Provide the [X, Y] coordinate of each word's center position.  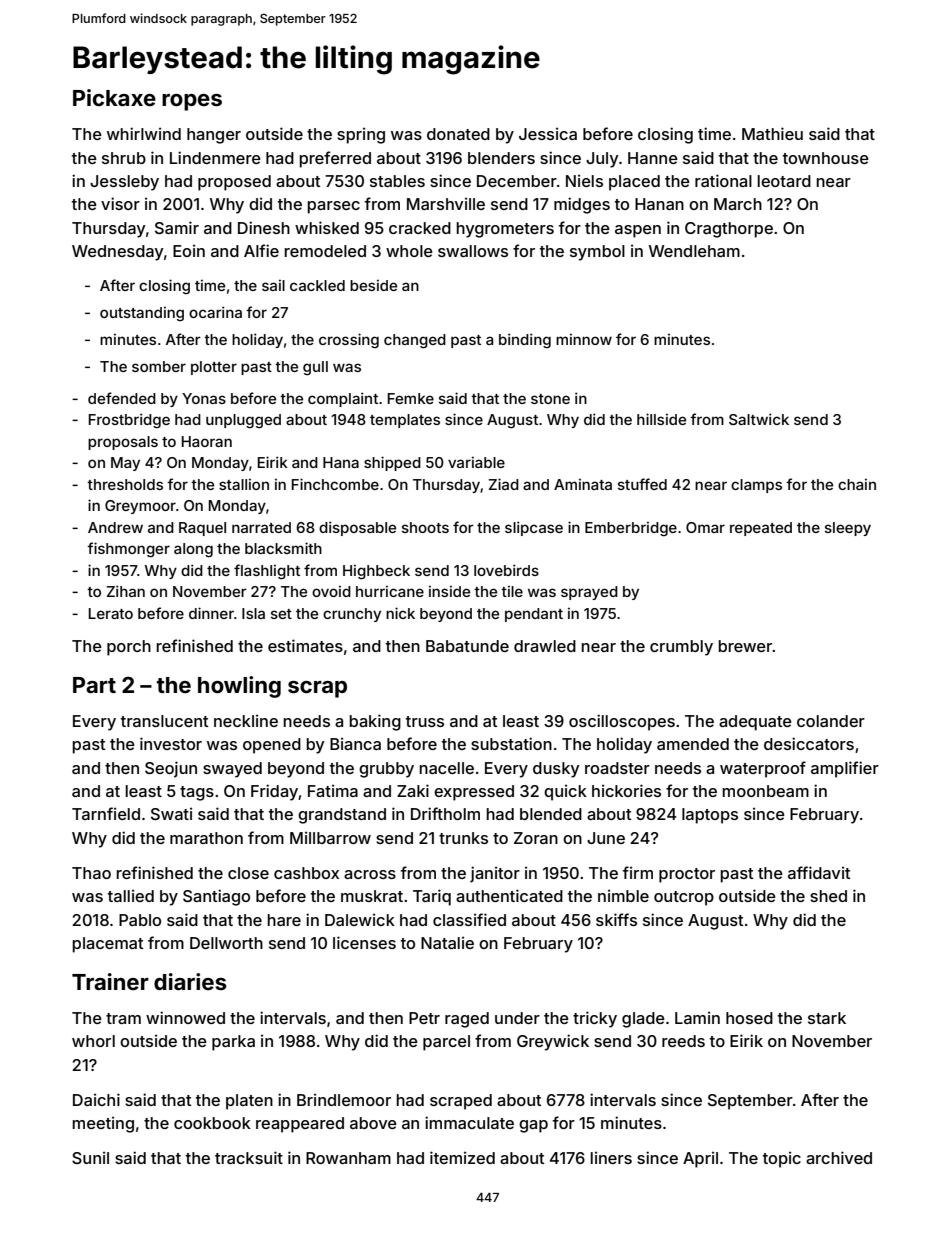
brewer [745, 646]
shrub [124, 158]
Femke [411, 398]
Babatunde [467, 646]
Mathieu [772, 133]
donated [458, 134]
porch [129, 648]
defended [122, 398]
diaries [190, 981]
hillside [661, 419]
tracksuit [249, 1157]
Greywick [553, 1042]
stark [827, 1018]
